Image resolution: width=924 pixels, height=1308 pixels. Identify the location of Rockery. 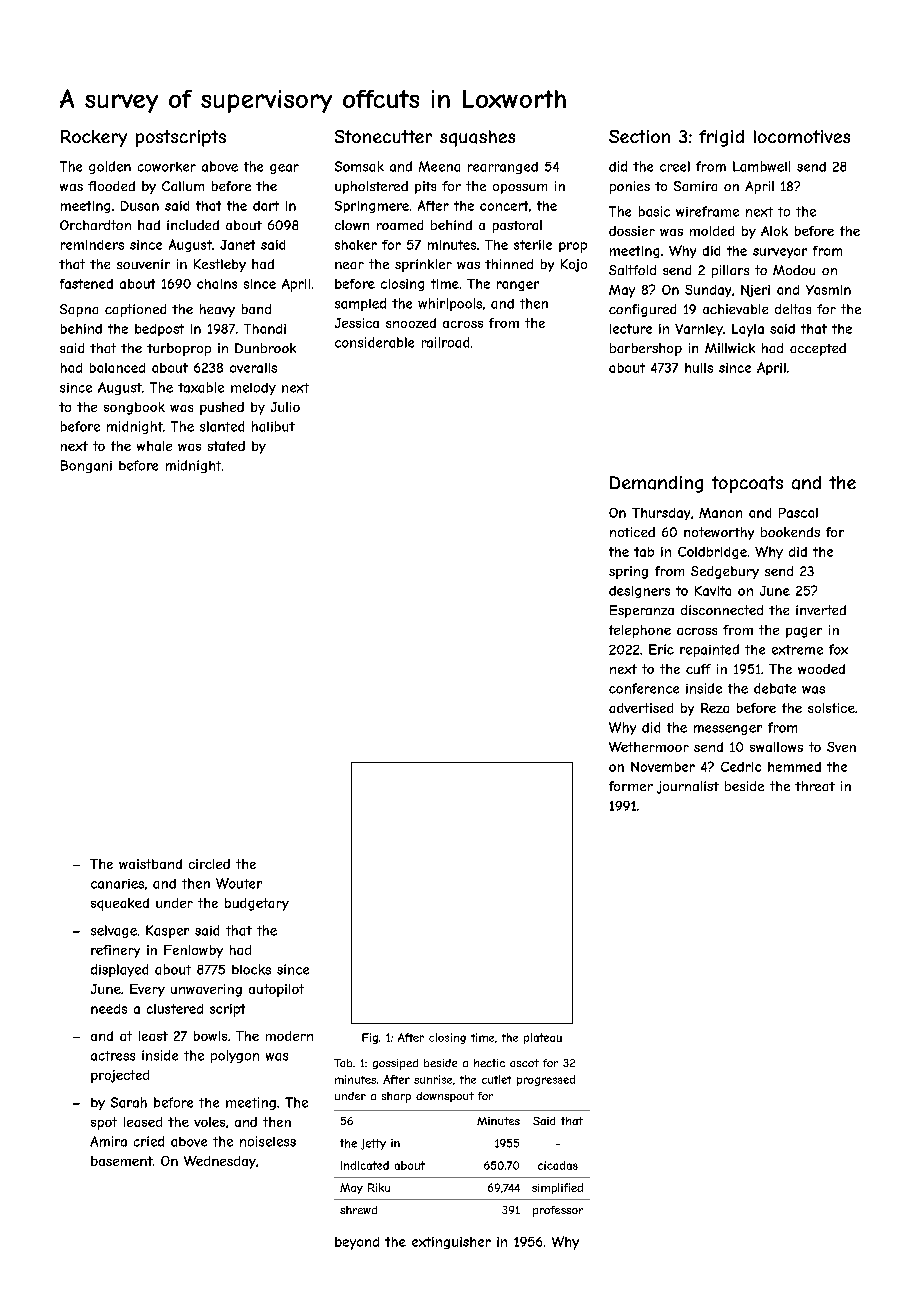
(94, 138).
